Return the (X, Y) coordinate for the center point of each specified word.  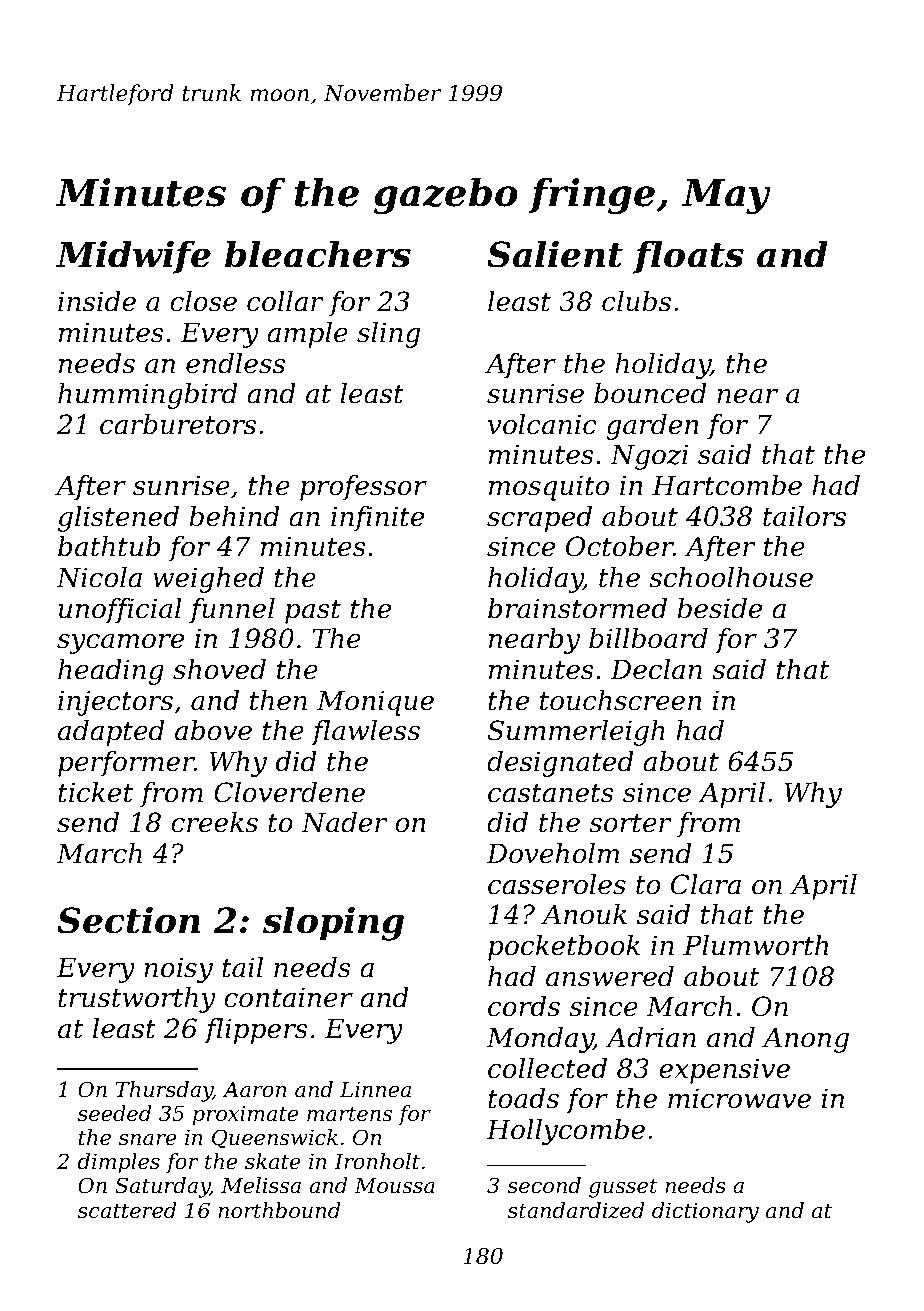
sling (388, 335)
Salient (555, 254)
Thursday (164, 1091)
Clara (706, 884)
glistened (118, 519)
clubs (636, 301)
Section (128, 920)
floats (688, 257)
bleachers (318, 254)
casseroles (557, 884)
